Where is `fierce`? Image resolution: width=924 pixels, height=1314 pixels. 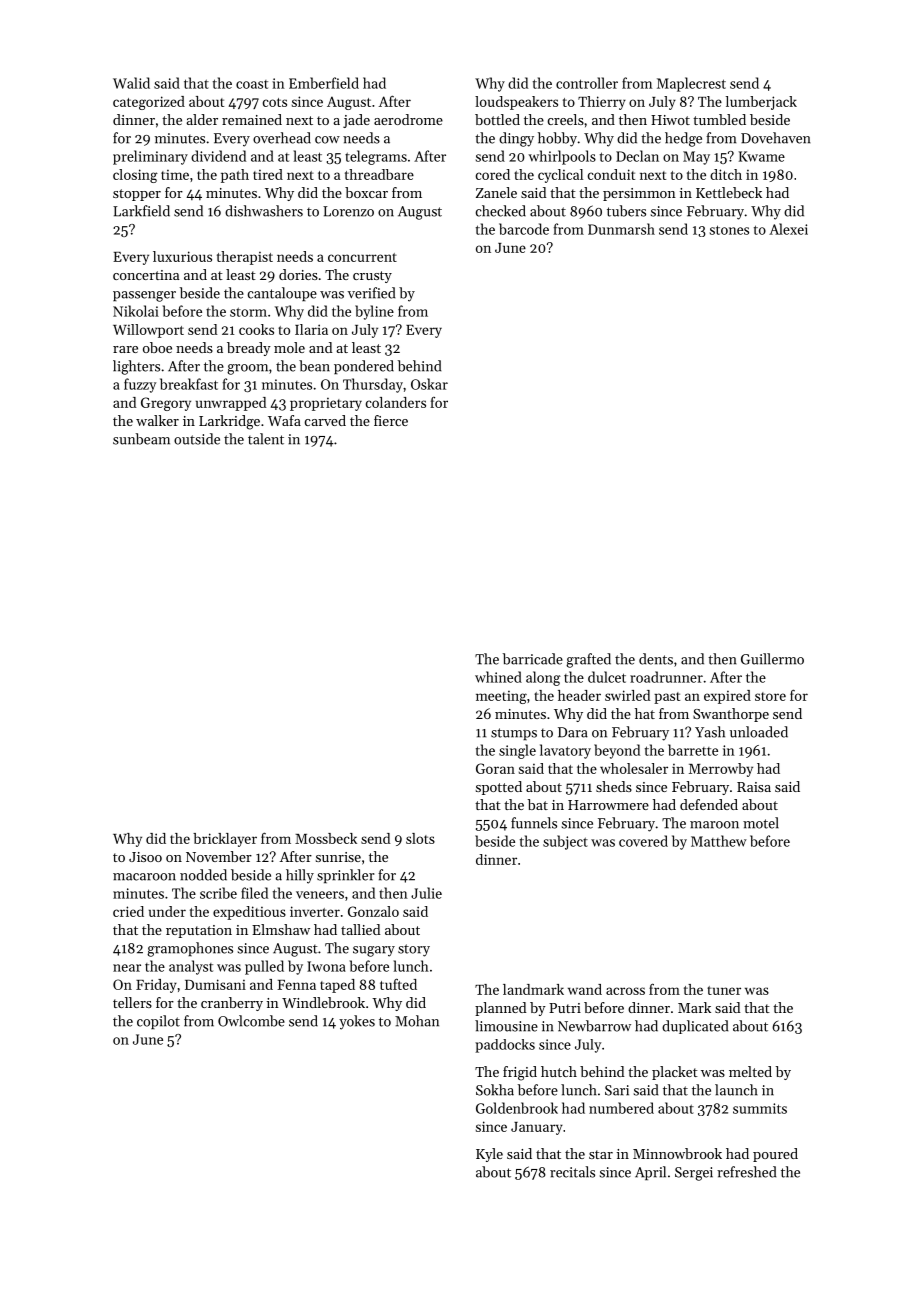 fierce is located at coordinates (391, 420).
